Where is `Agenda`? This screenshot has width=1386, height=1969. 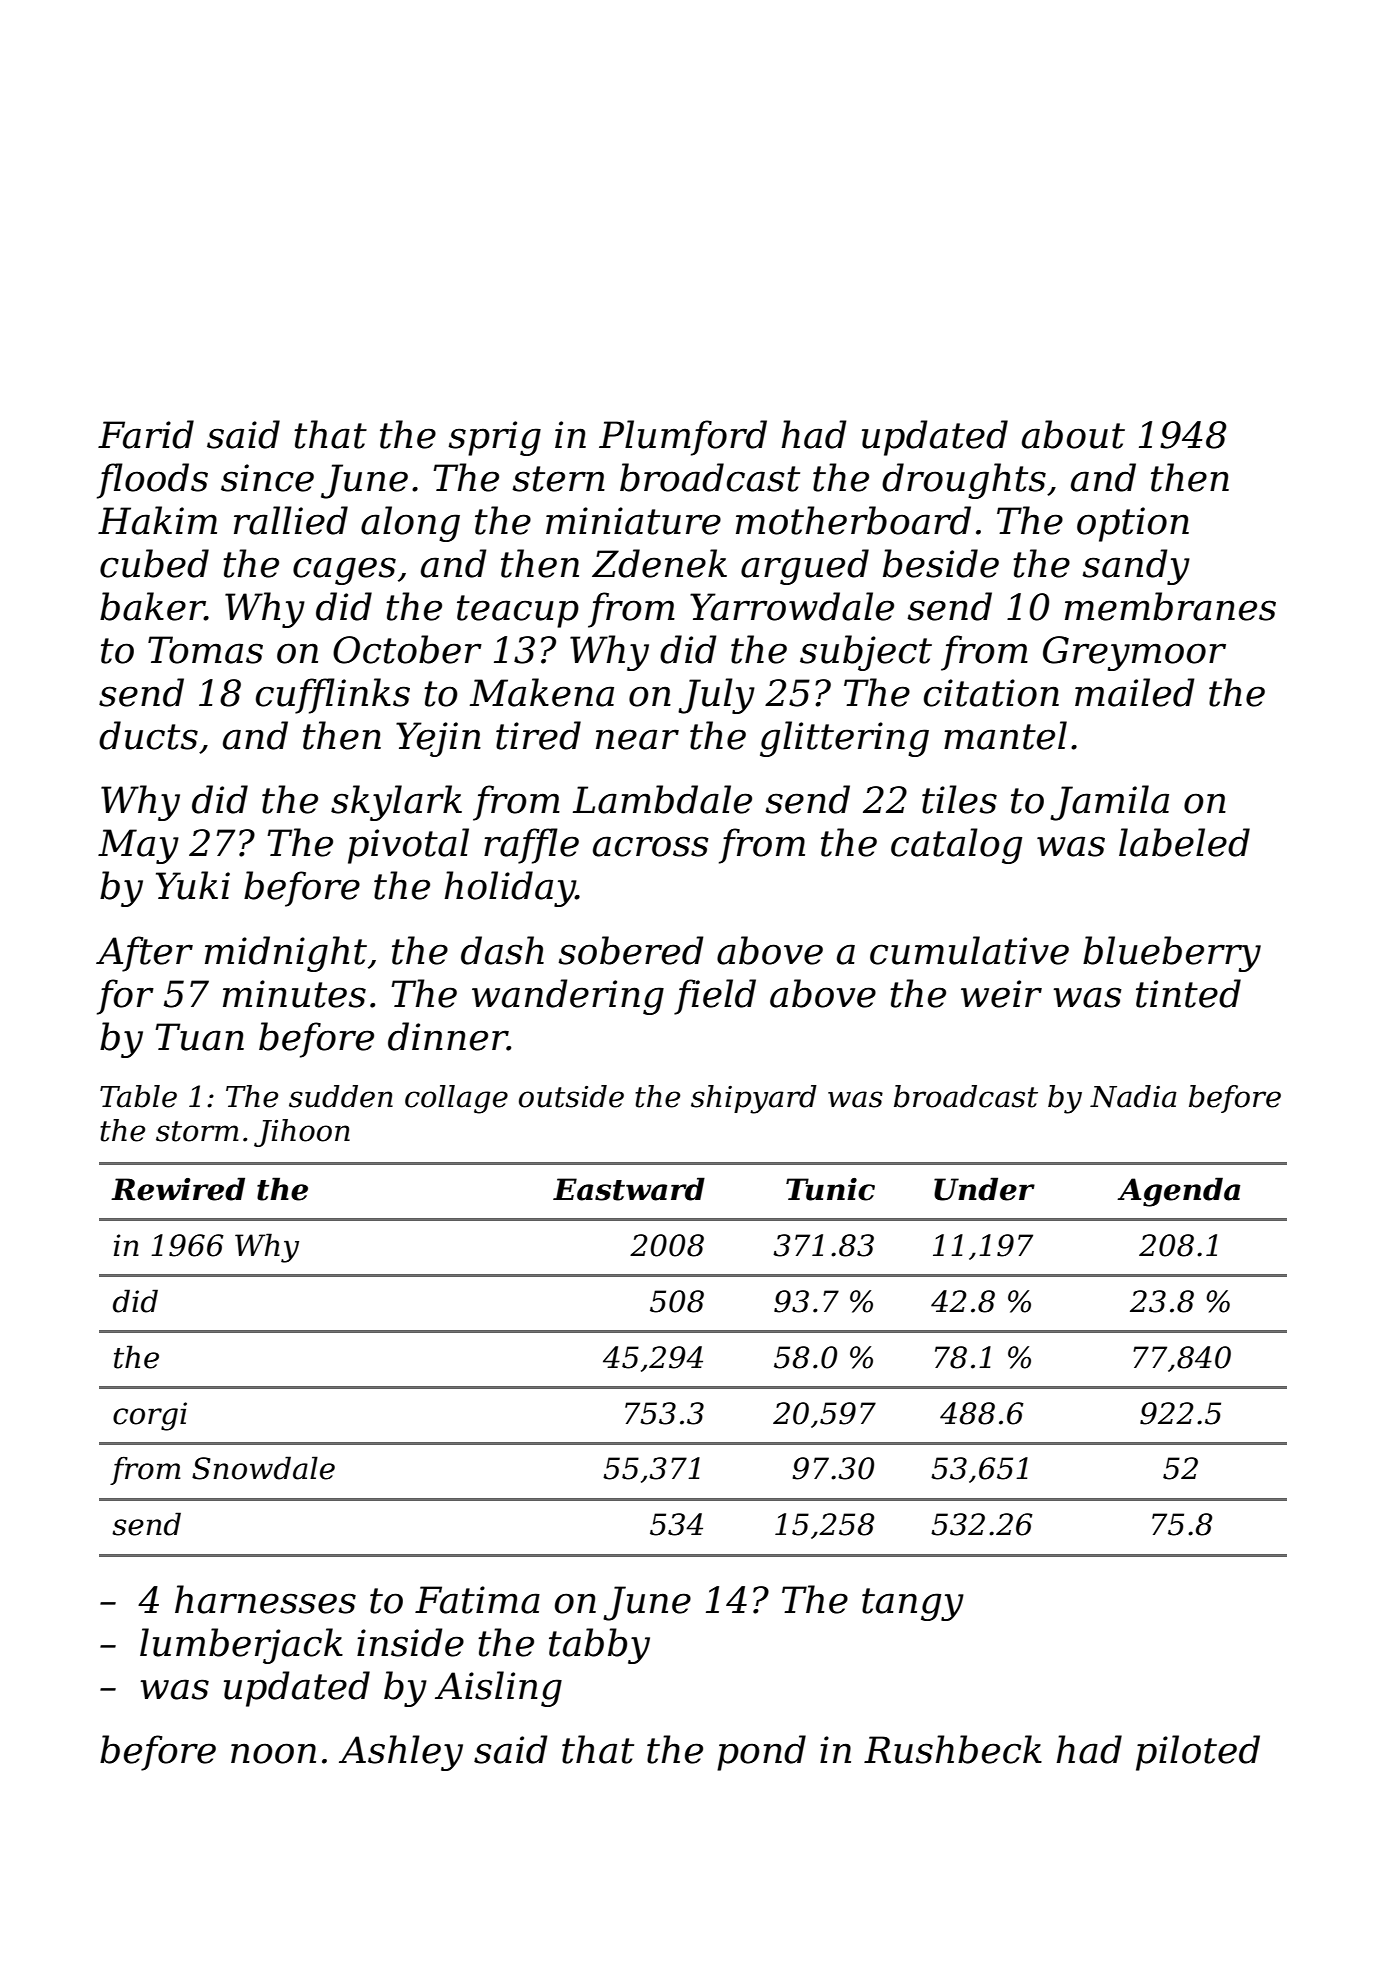 Agenda is located at coordinates (1178, 1192).
